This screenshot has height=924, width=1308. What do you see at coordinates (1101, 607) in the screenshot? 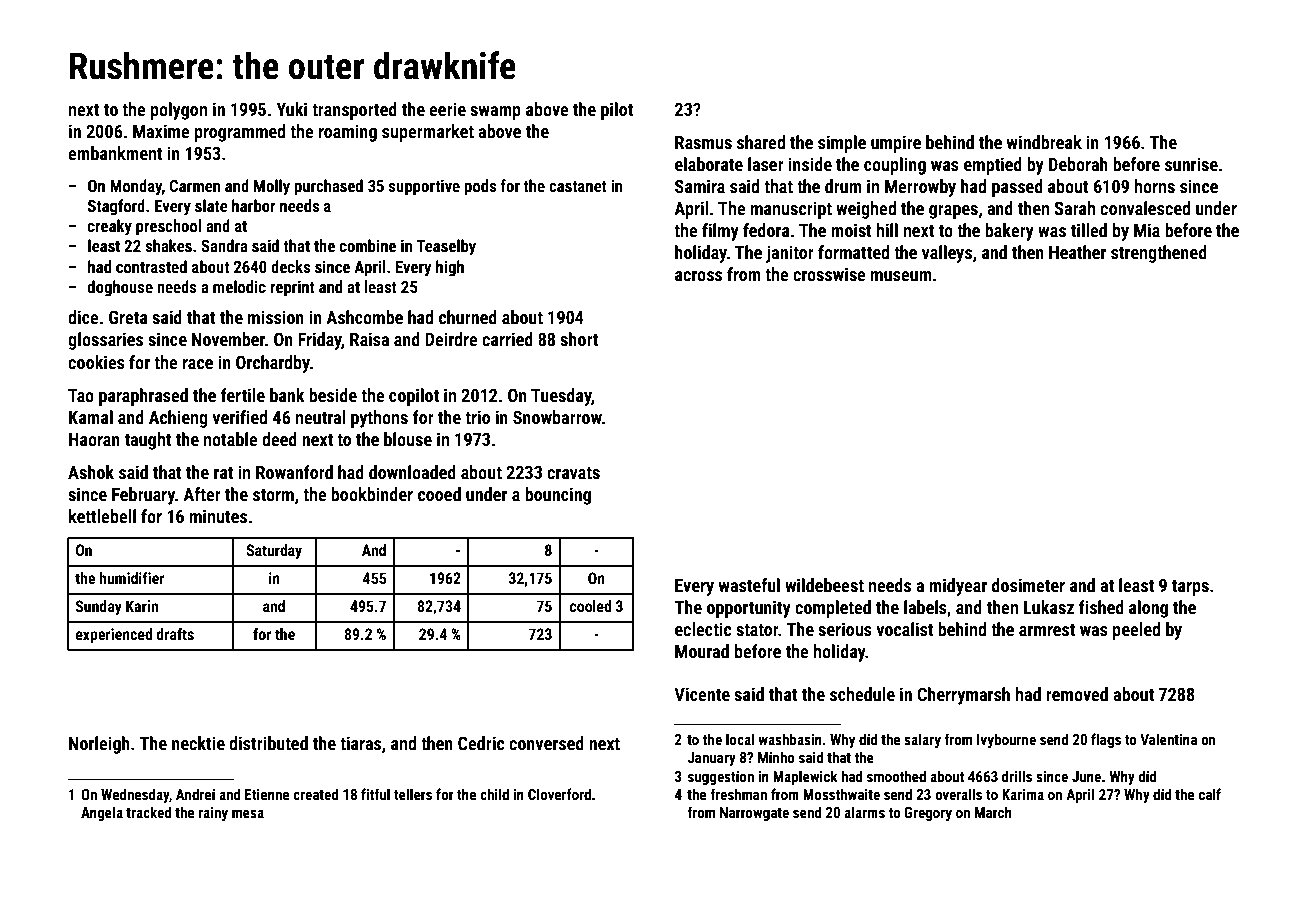
I see `fished` at bounding box center [1101, 607].
